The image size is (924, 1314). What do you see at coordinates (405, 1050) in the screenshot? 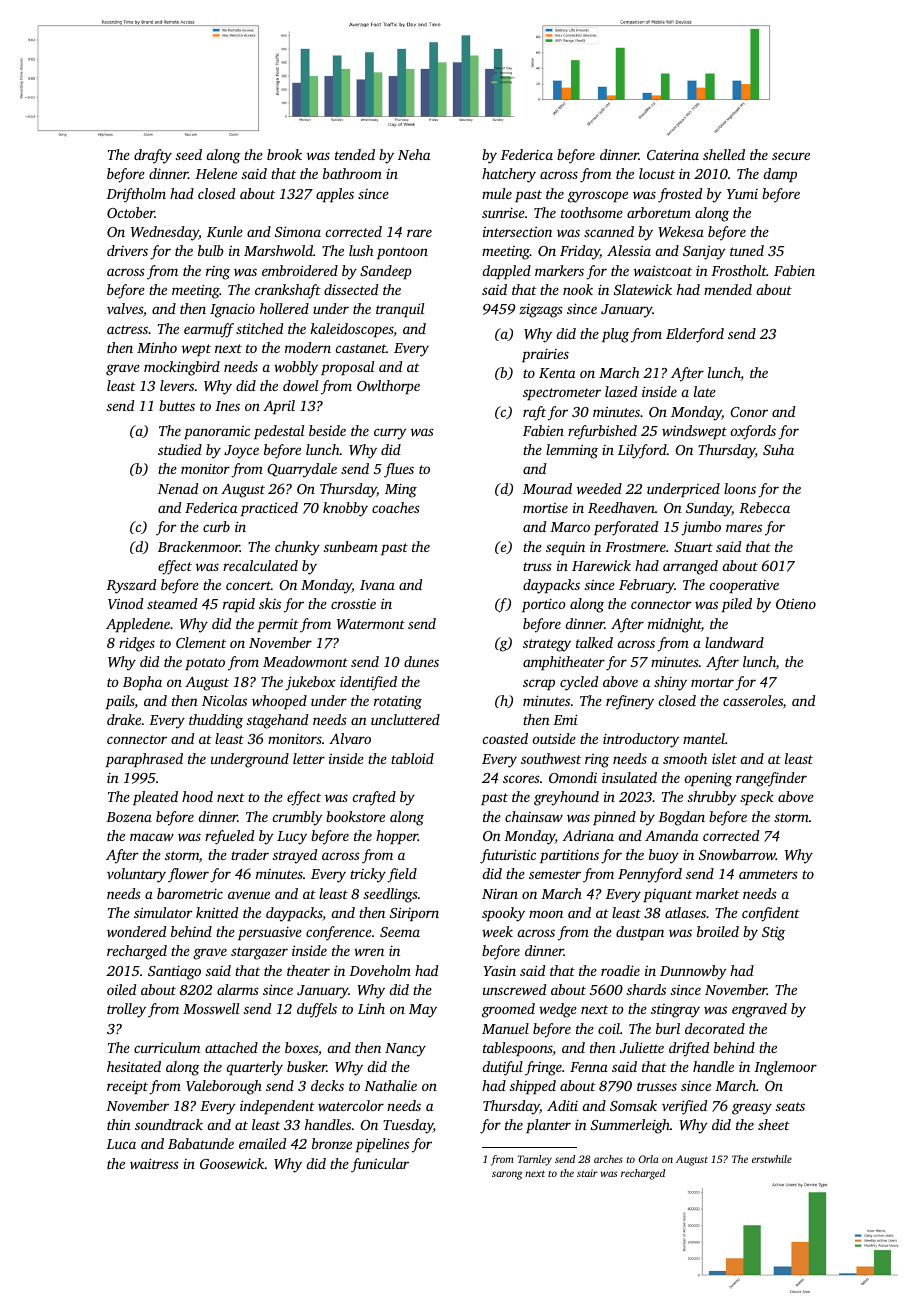
I see `Nancy` at bounding box center [405, 1050].
